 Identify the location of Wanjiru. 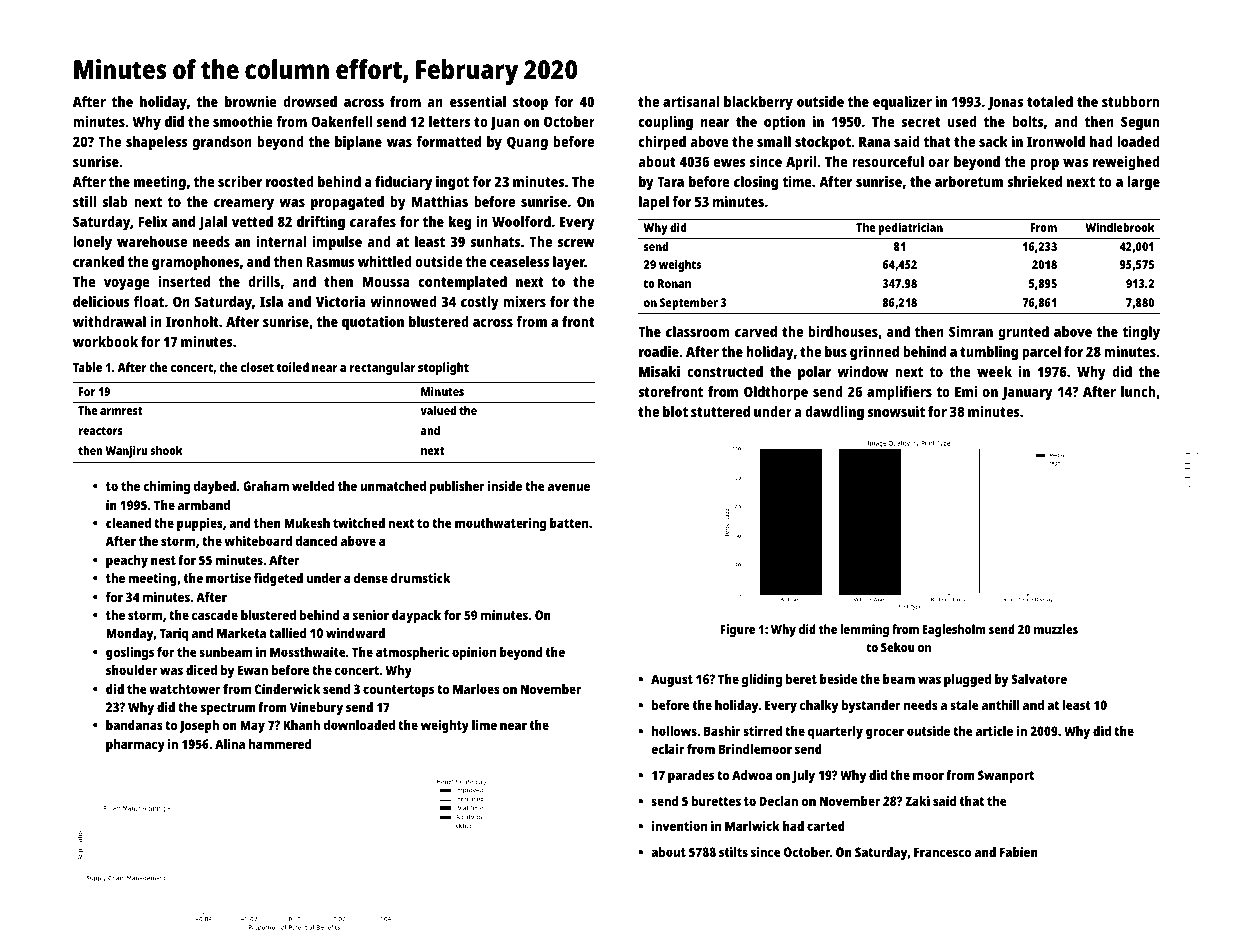
(127, 451).
